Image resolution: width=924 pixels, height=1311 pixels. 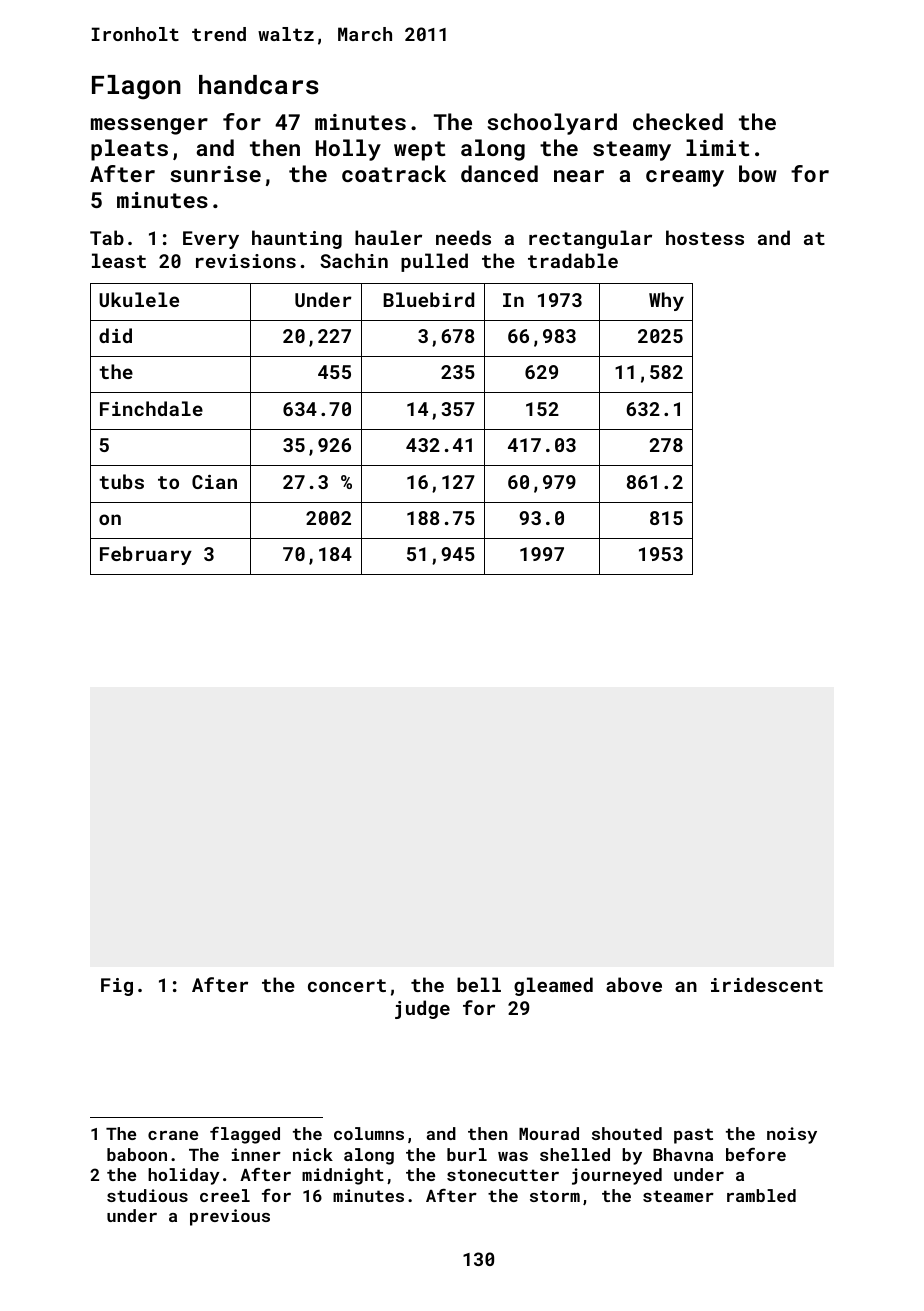 What do you see at coordinates (147, 1195) in the screenshot?
I see `studious` at bounding box center [147, 1195].
